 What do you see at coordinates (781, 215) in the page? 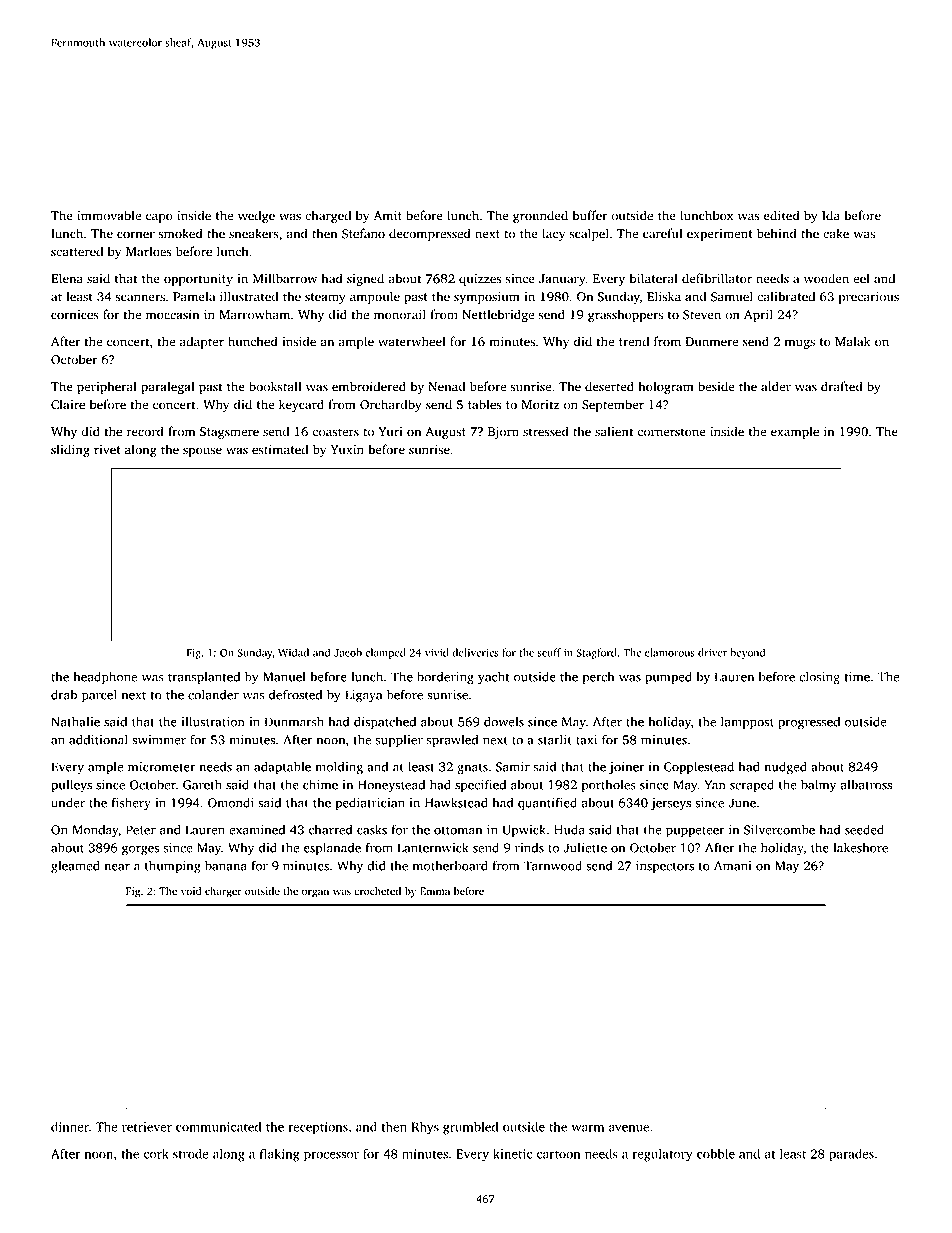
I see `edited` at bounding box center [781, 215].
